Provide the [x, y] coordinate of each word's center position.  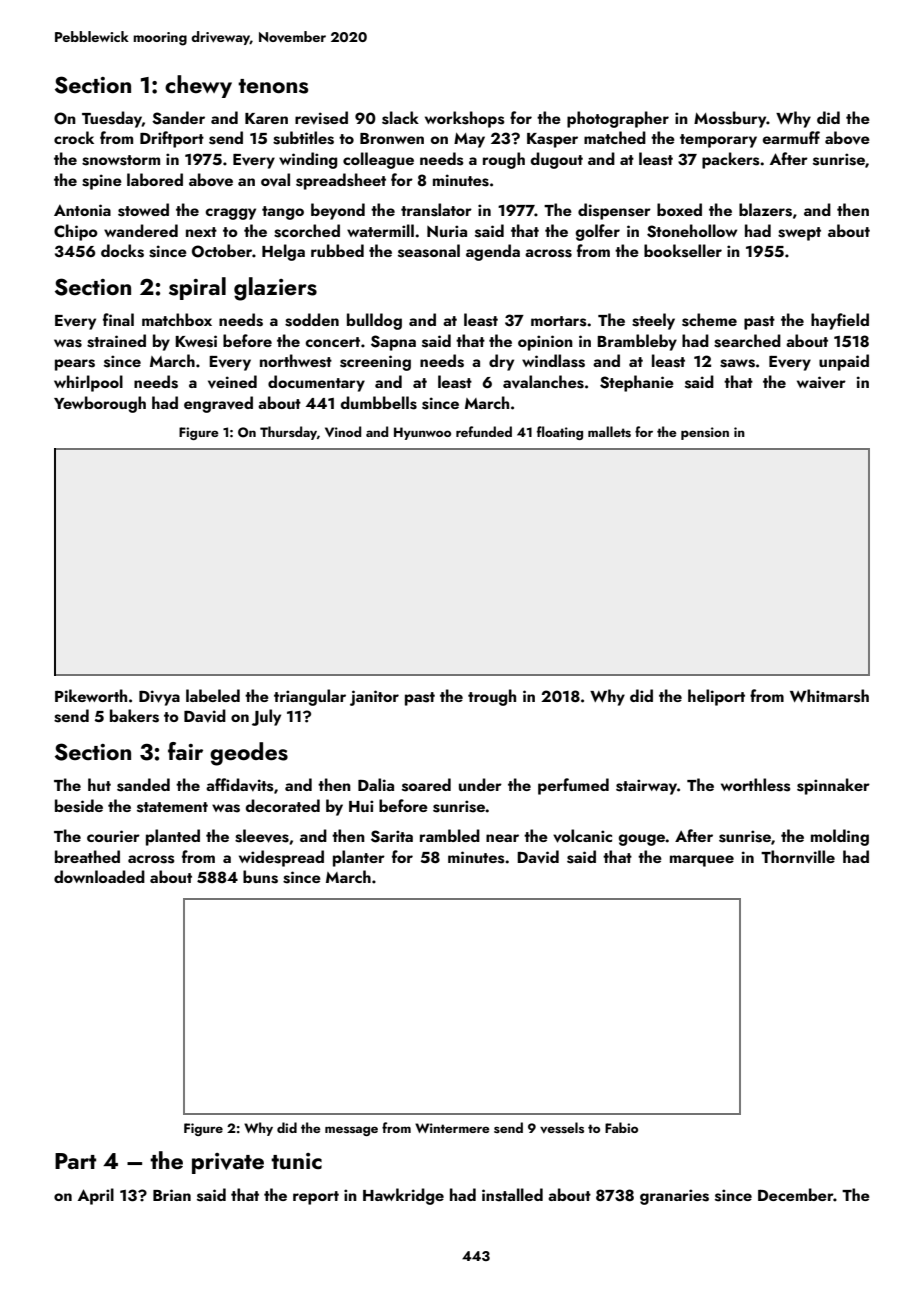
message [351, 1131]
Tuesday [112, 119]
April [96, 1196]
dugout [557, 160]
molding [840, 837]
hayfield [840, 321]
